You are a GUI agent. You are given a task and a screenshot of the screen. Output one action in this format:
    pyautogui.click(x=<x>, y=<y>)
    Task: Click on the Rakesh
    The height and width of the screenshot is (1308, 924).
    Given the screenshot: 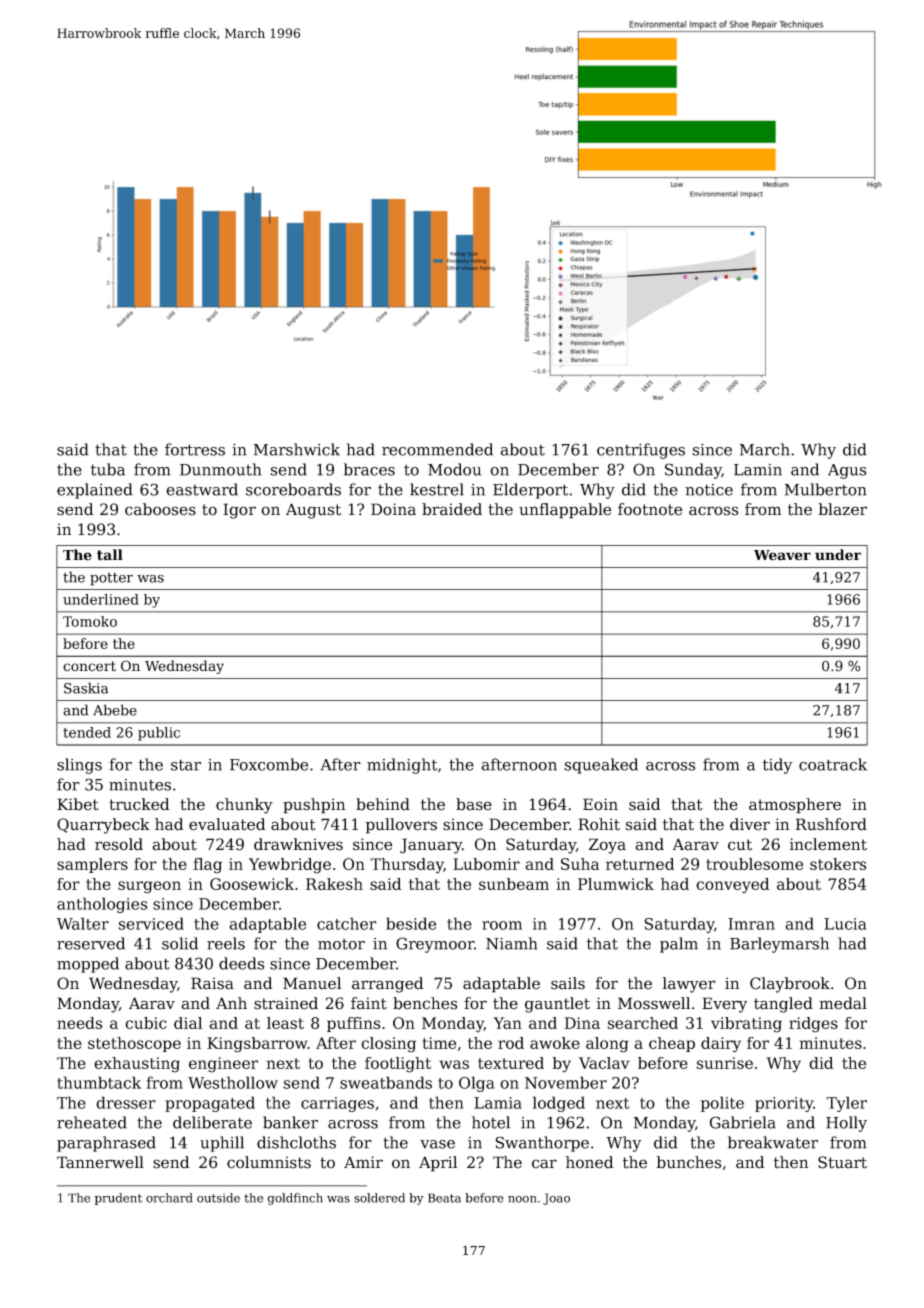 What is the action you would take?
    pyautogui.click(x=334, y=884)
